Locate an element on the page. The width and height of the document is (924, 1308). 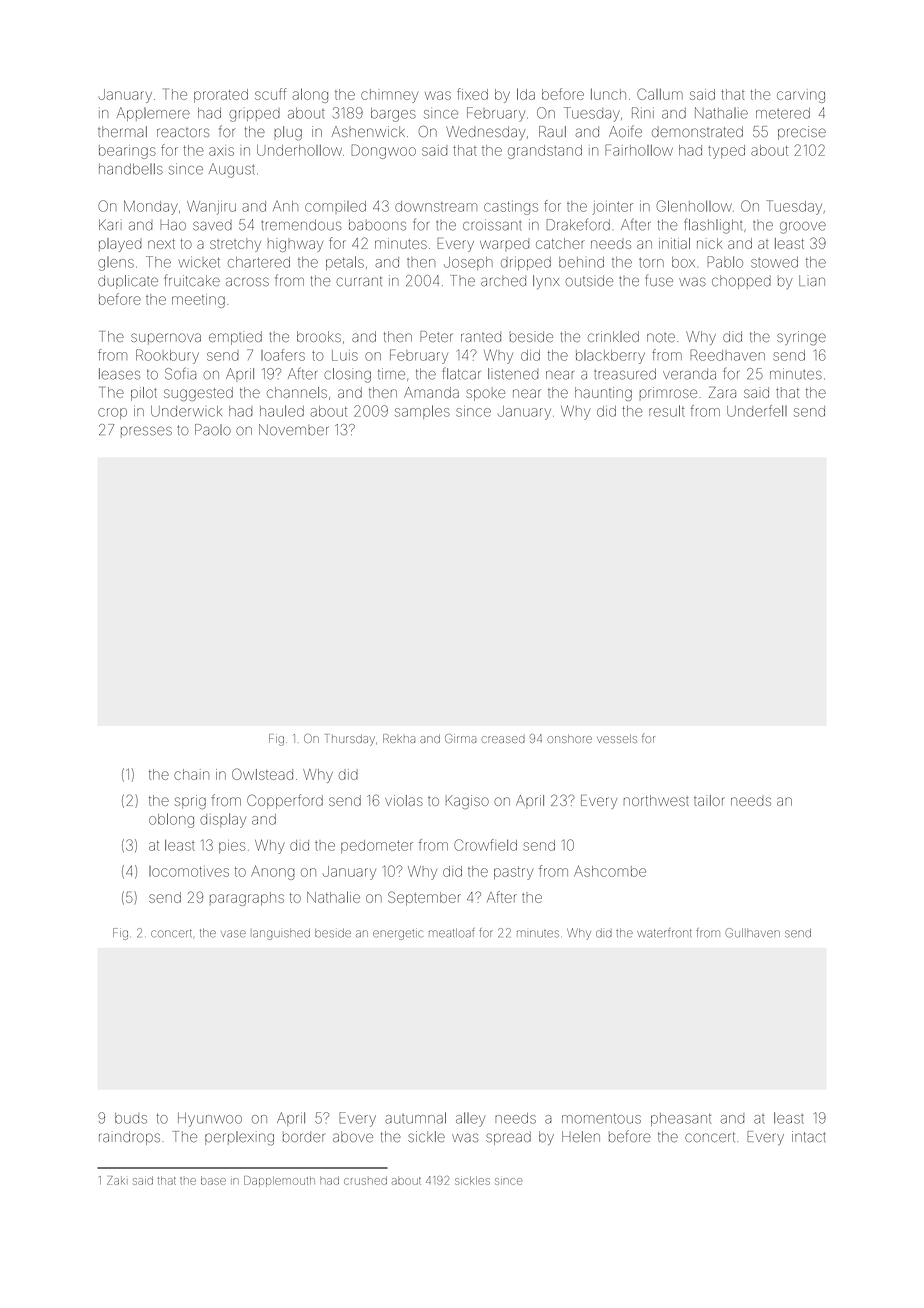
November is located at coordinates (293, 430).
